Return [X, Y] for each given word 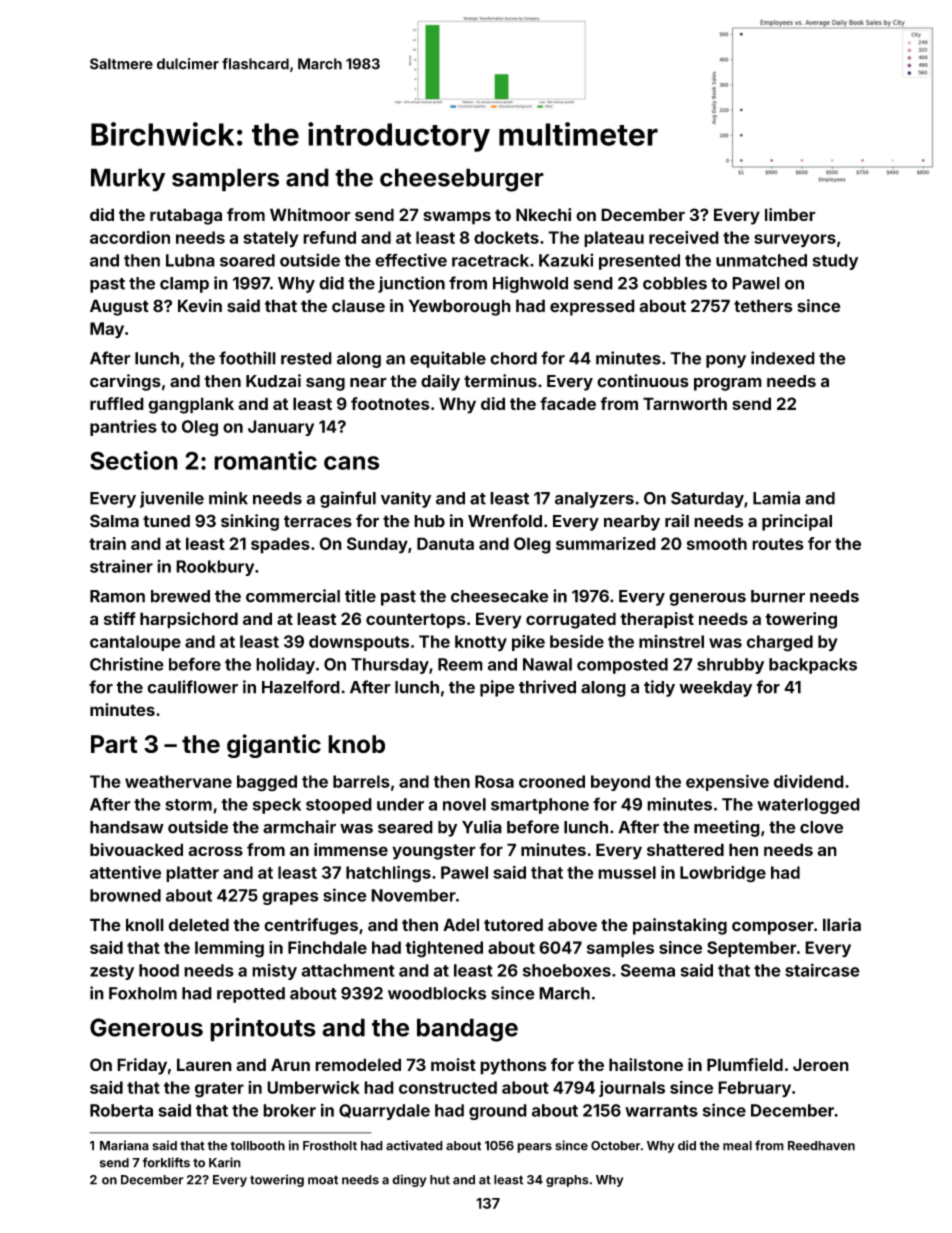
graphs [567, 1181]
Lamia [776, 498]
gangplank [191, 405]
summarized [606, 543]
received [684, 237]
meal [737, 1146]
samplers [225, 180]
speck [277, 806]
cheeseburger [462, 180]
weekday [715, 689]
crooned [552, 781]
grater [219, 1090]
